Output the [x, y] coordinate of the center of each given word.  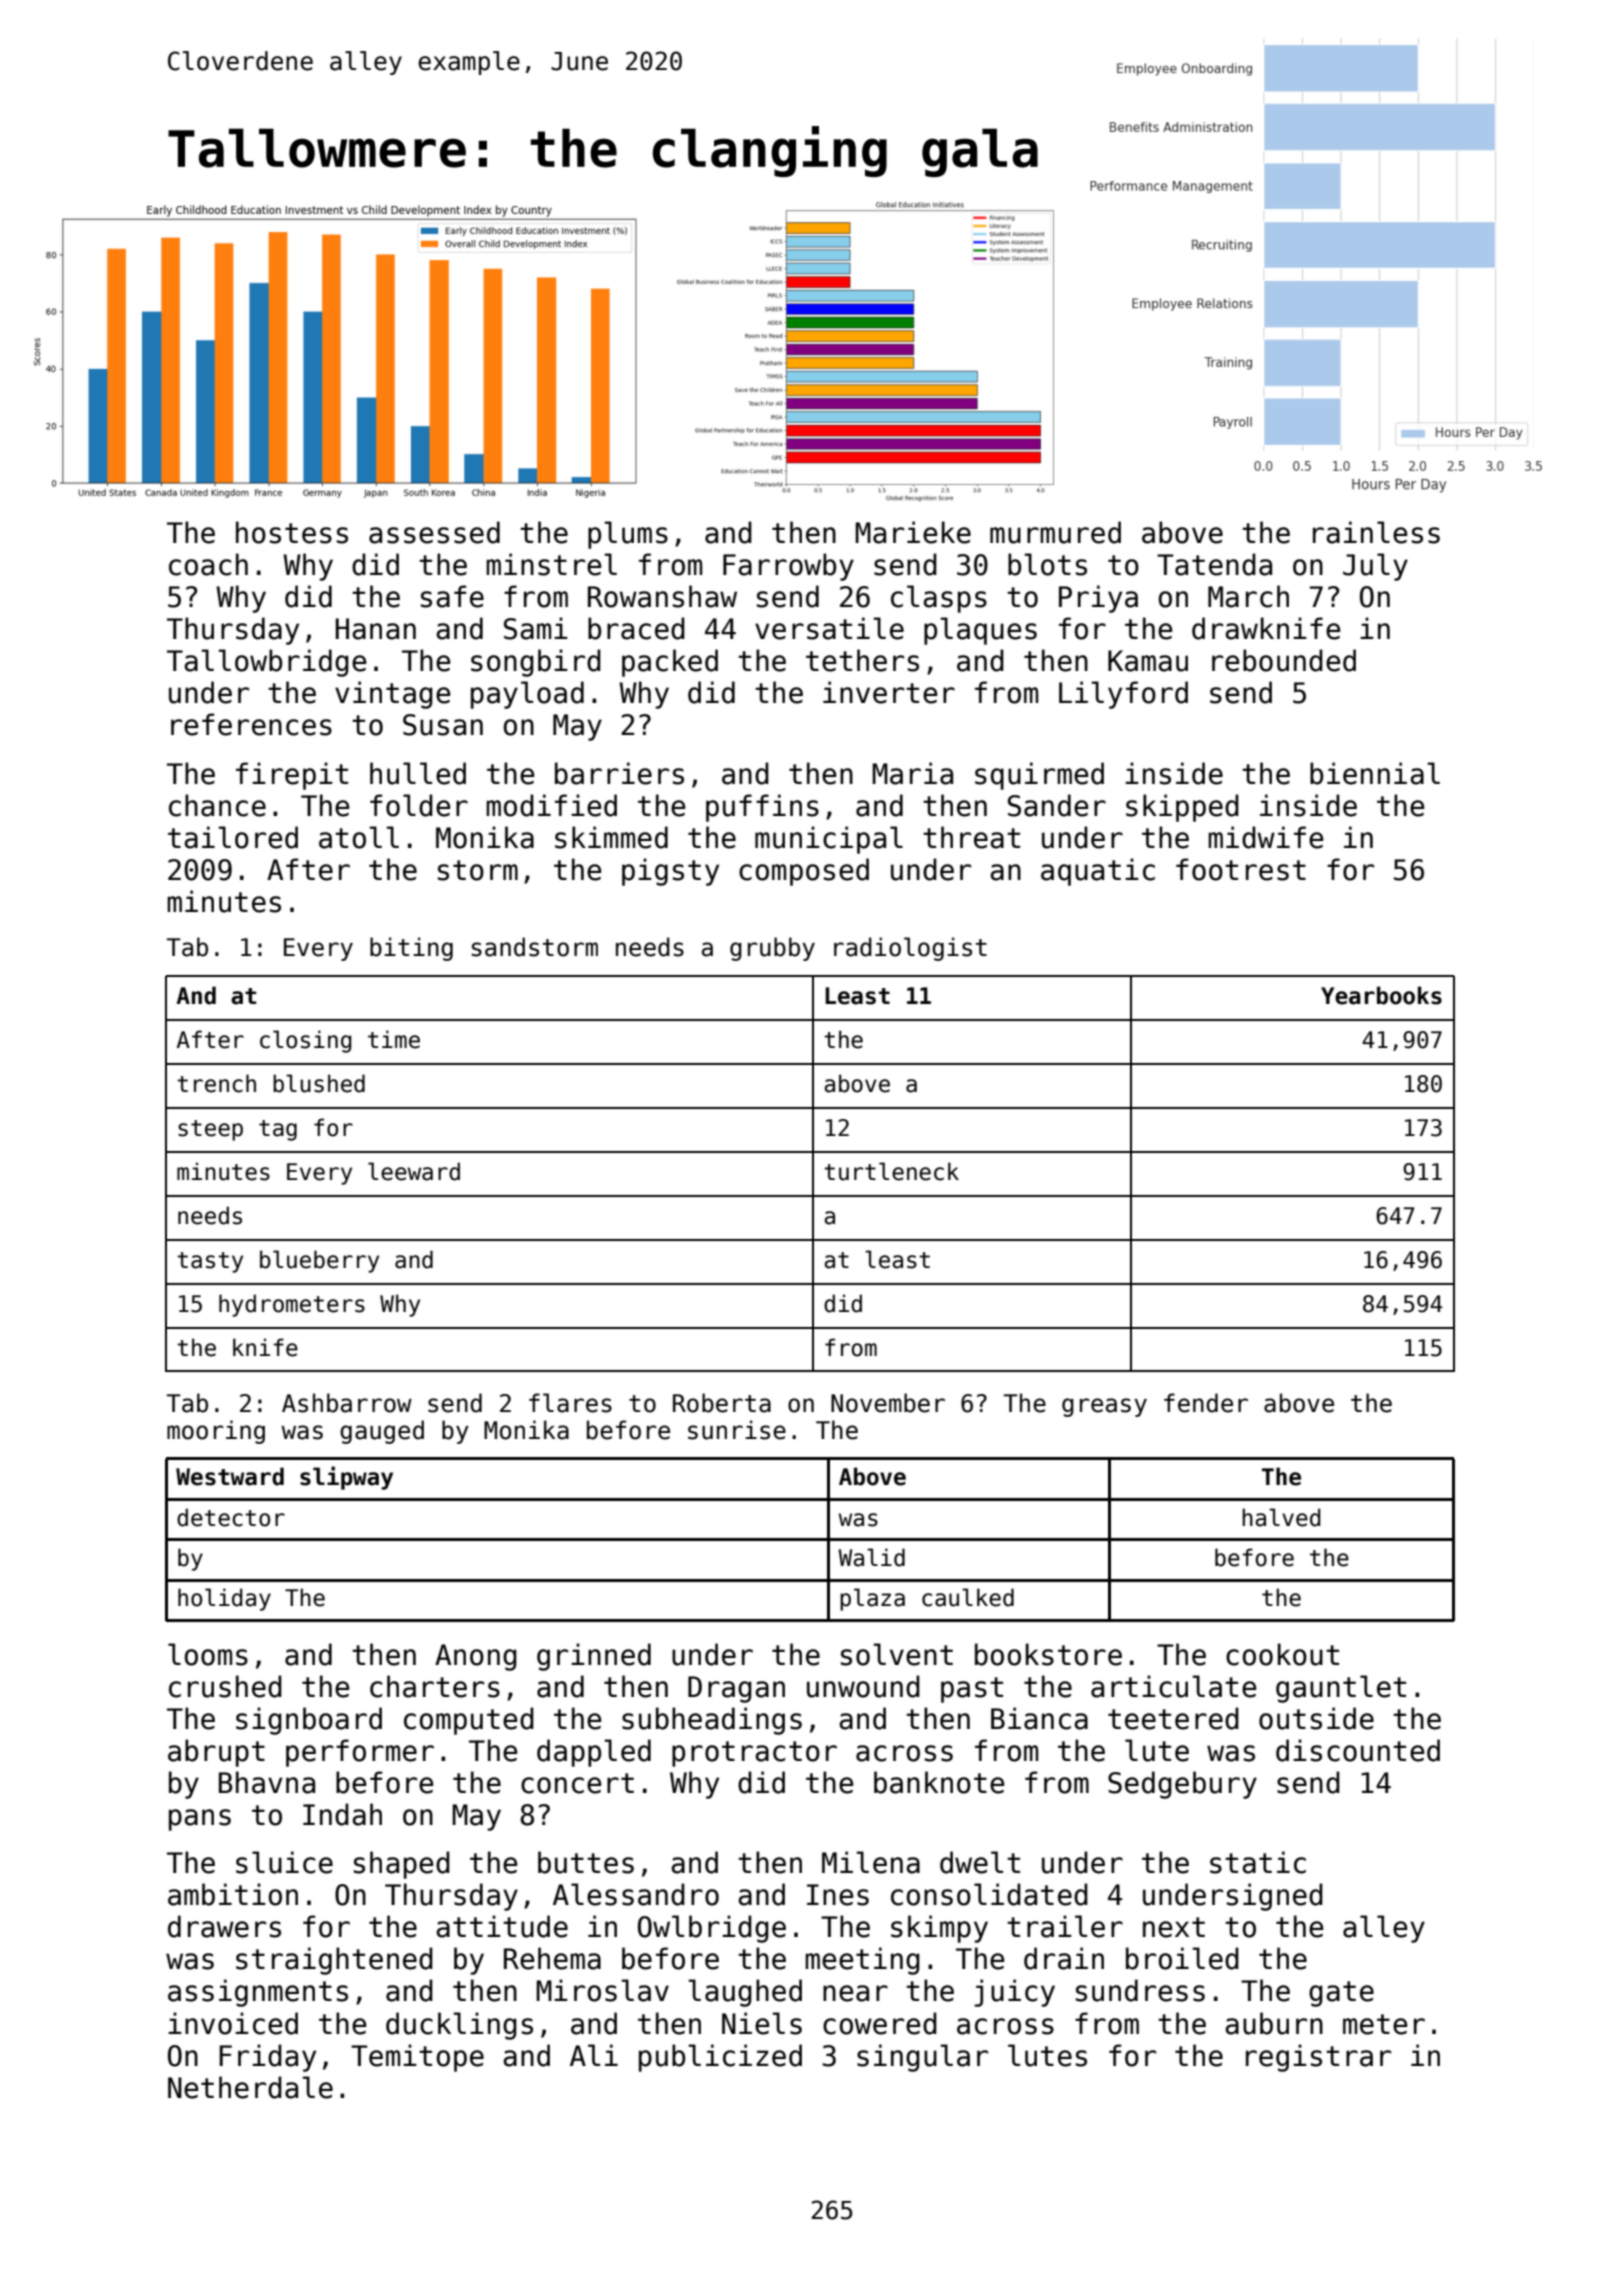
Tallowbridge [266, 663]
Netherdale [250, 2087]
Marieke [913, 532]
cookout [1282, 1654]
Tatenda [1214, 564]
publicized [720, 2058]
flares [570, 1403]
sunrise [737, 1430]
